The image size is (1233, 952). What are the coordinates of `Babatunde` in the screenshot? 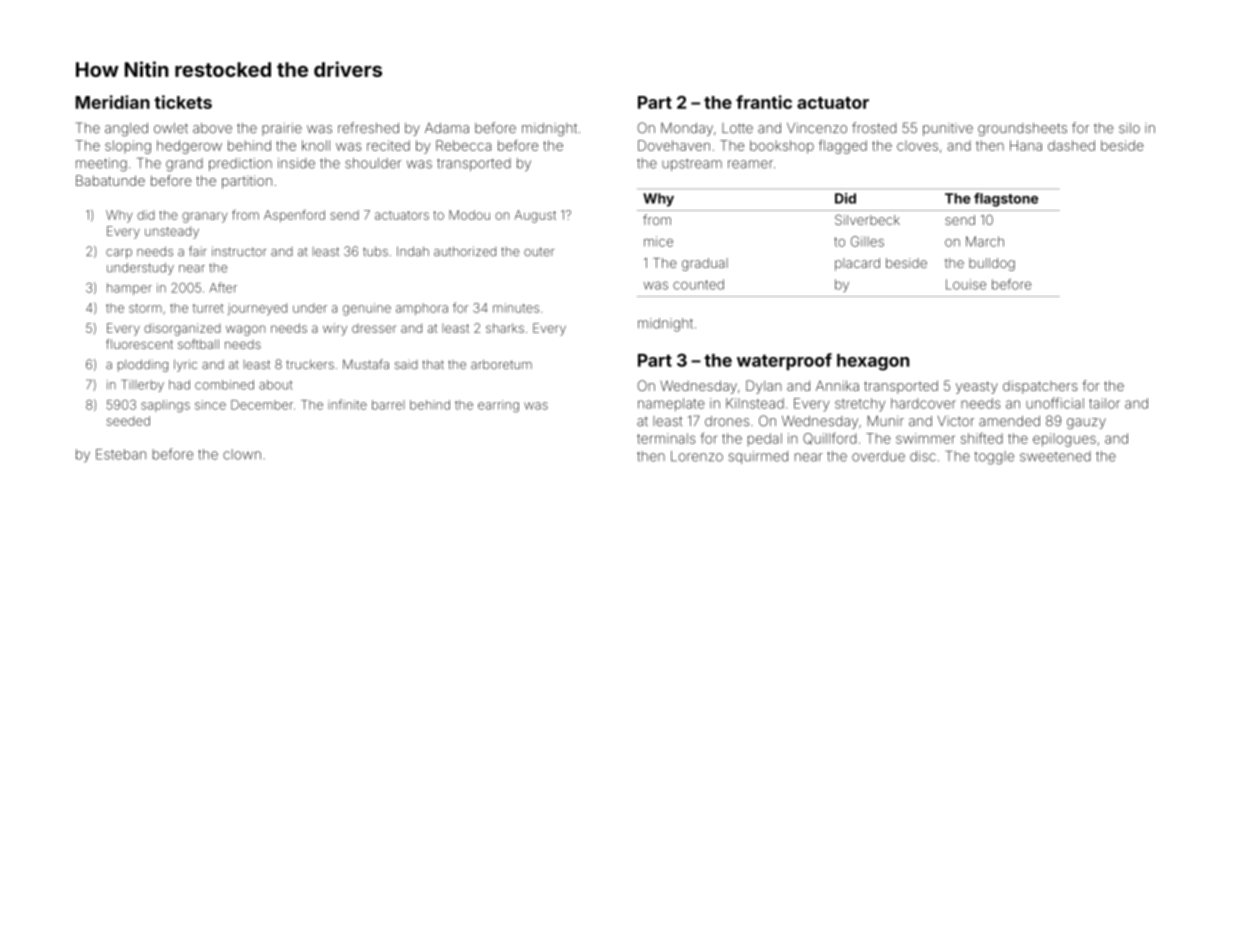 It's located at (110, 180).
